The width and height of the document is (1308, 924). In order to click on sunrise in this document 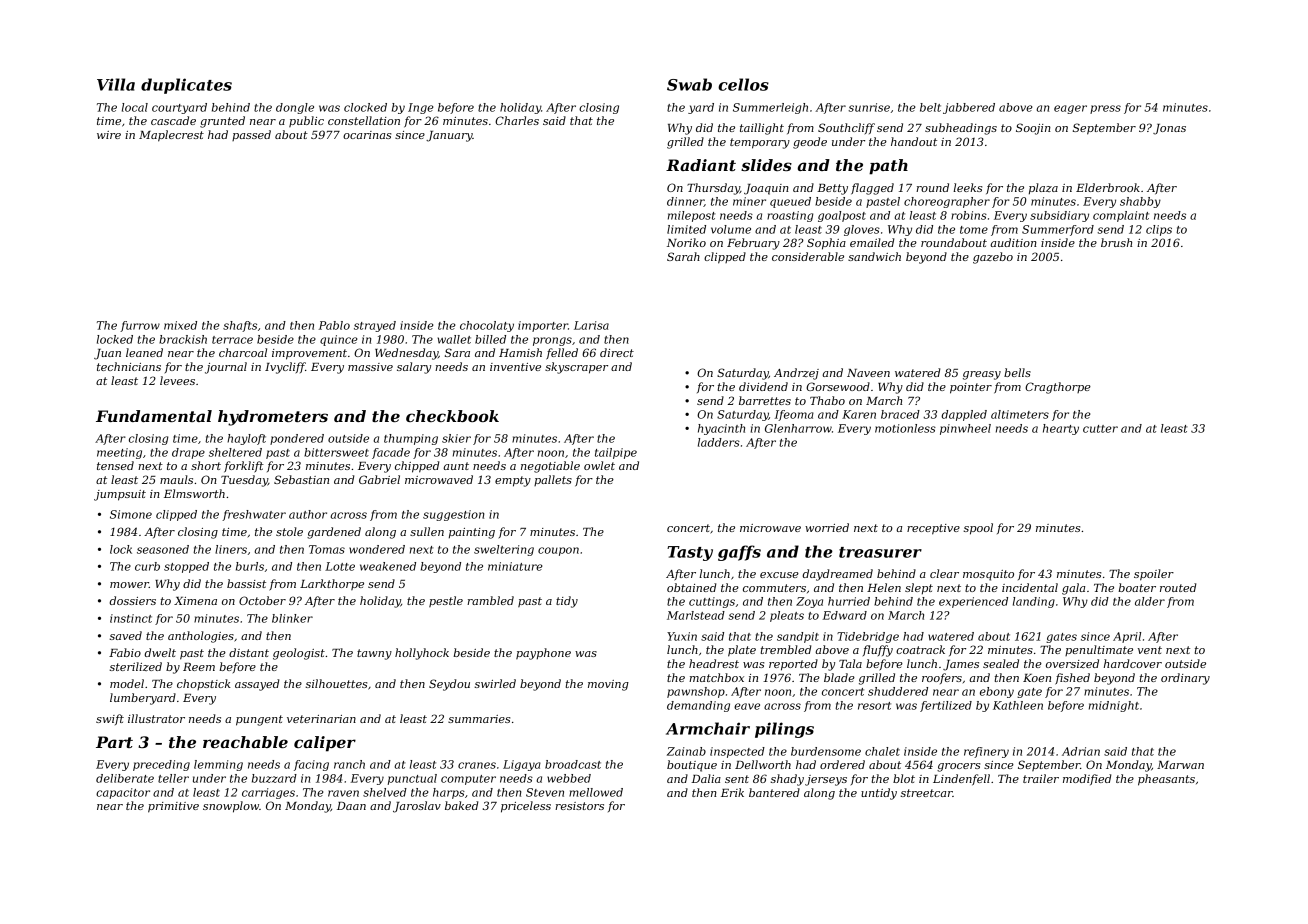, I will do `click(869, 107)`.
